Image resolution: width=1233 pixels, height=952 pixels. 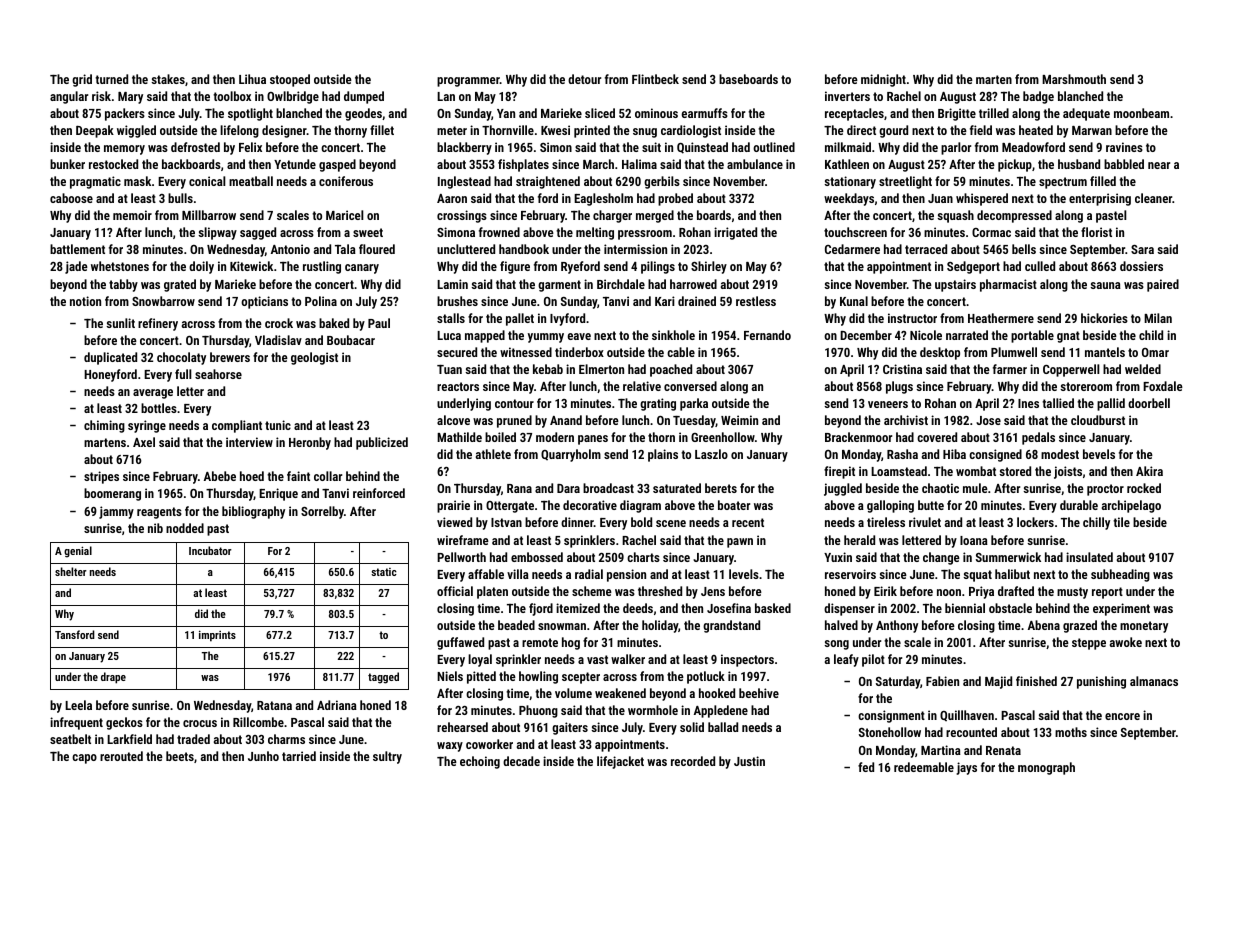 I want to click on boater, so click(x=734, y=505).
